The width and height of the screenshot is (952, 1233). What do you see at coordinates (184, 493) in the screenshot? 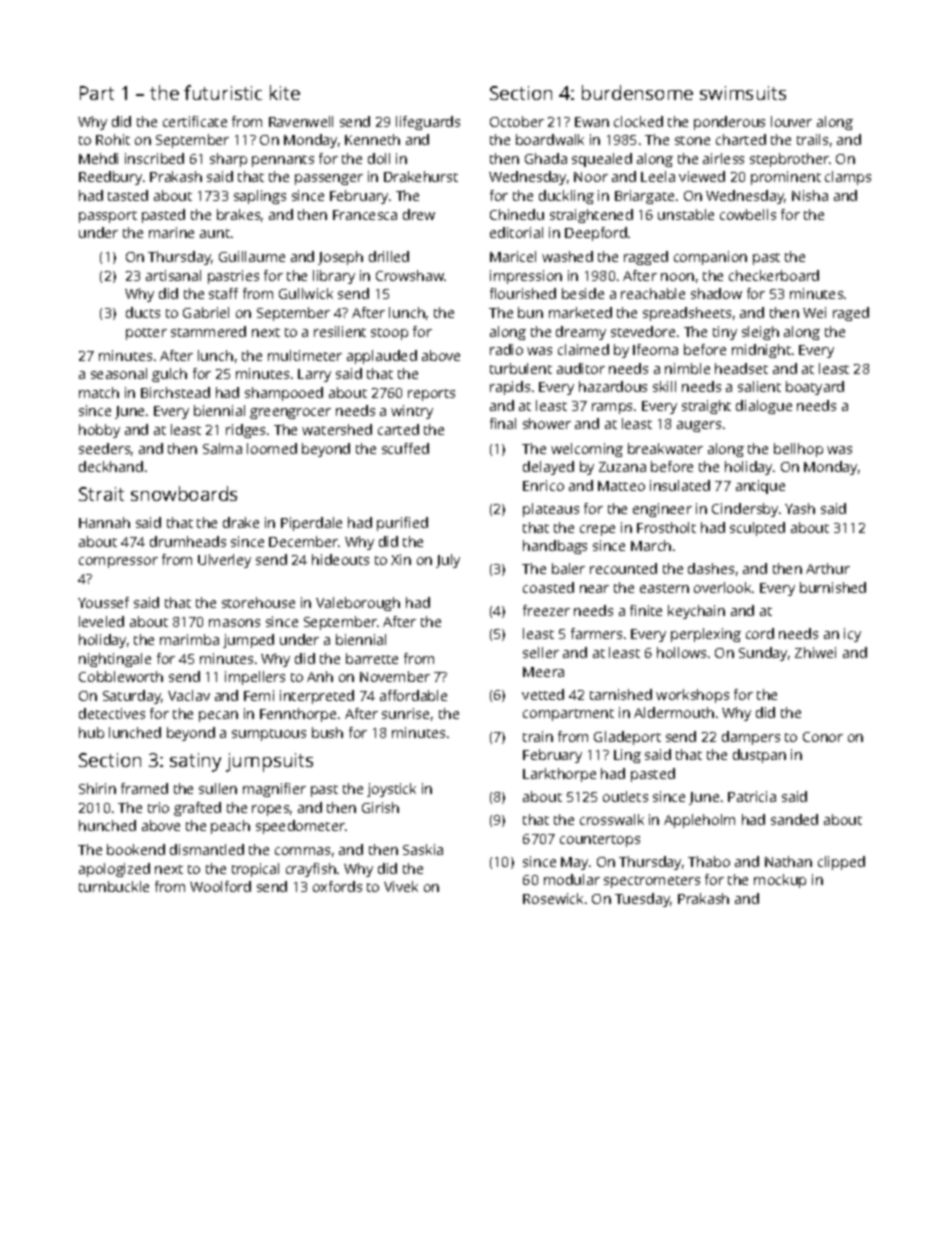
I see `snowboards` at bounding box center [184, 493].
